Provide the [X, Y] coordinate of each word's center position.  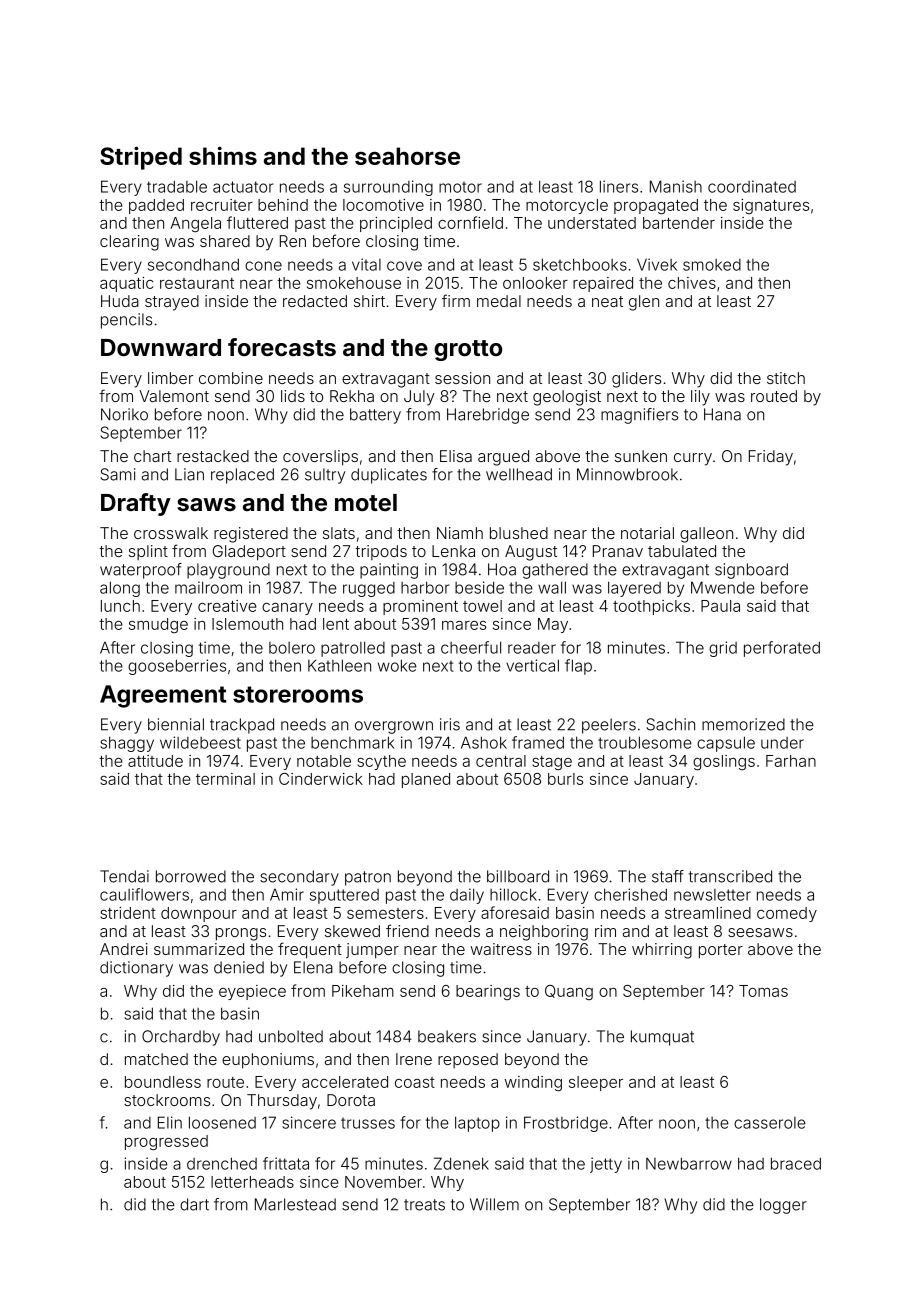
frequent [310, 950]
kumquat [662, 1038]
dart [194, 1204]
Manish [676, 186]
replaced [242, 476]
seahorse [407, 156]
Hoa [502, 569]
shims [223, 155]
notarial [647, 533]
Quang [569, 992]
